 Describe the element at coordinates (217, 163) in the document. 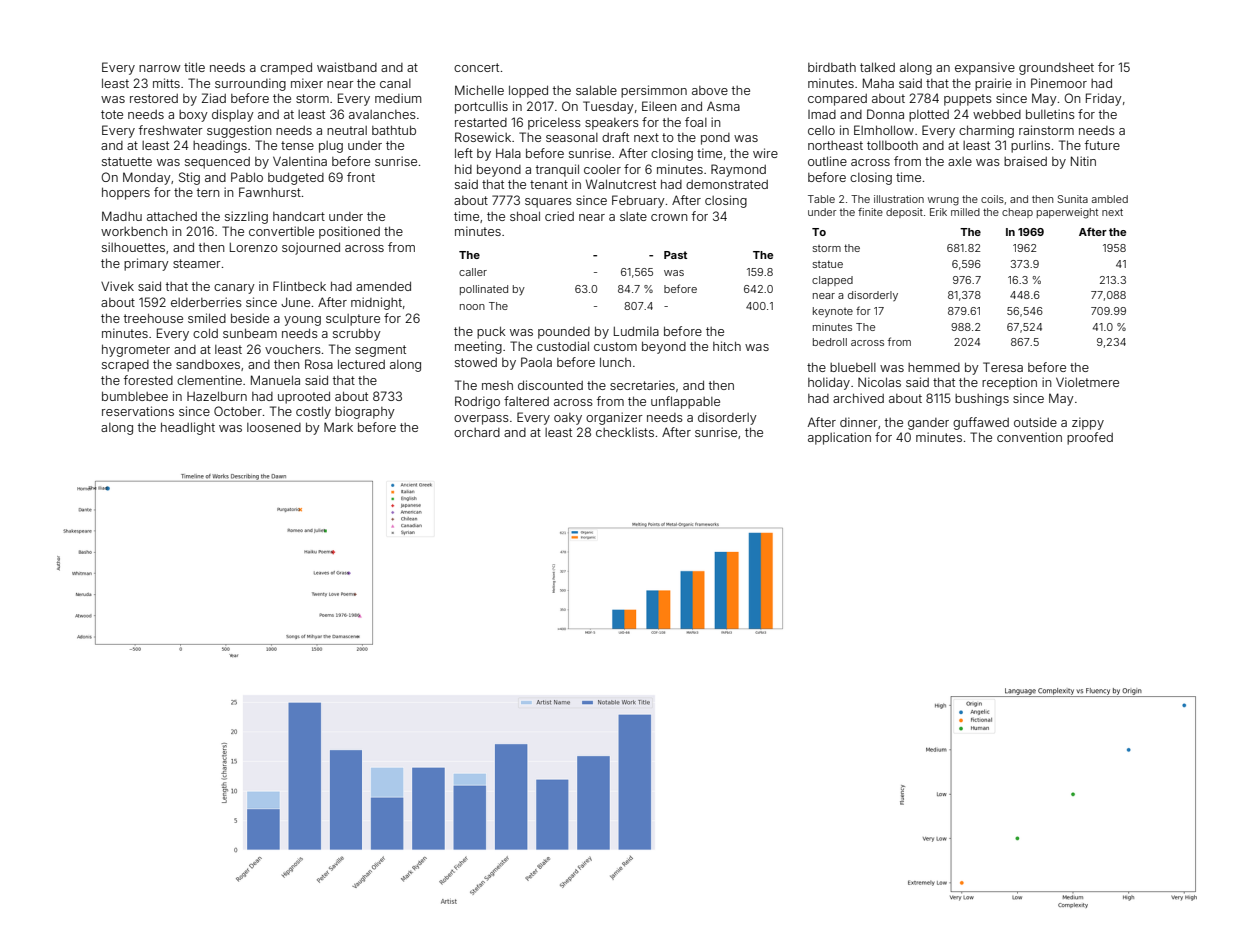

I see `sequenced` at that location.
